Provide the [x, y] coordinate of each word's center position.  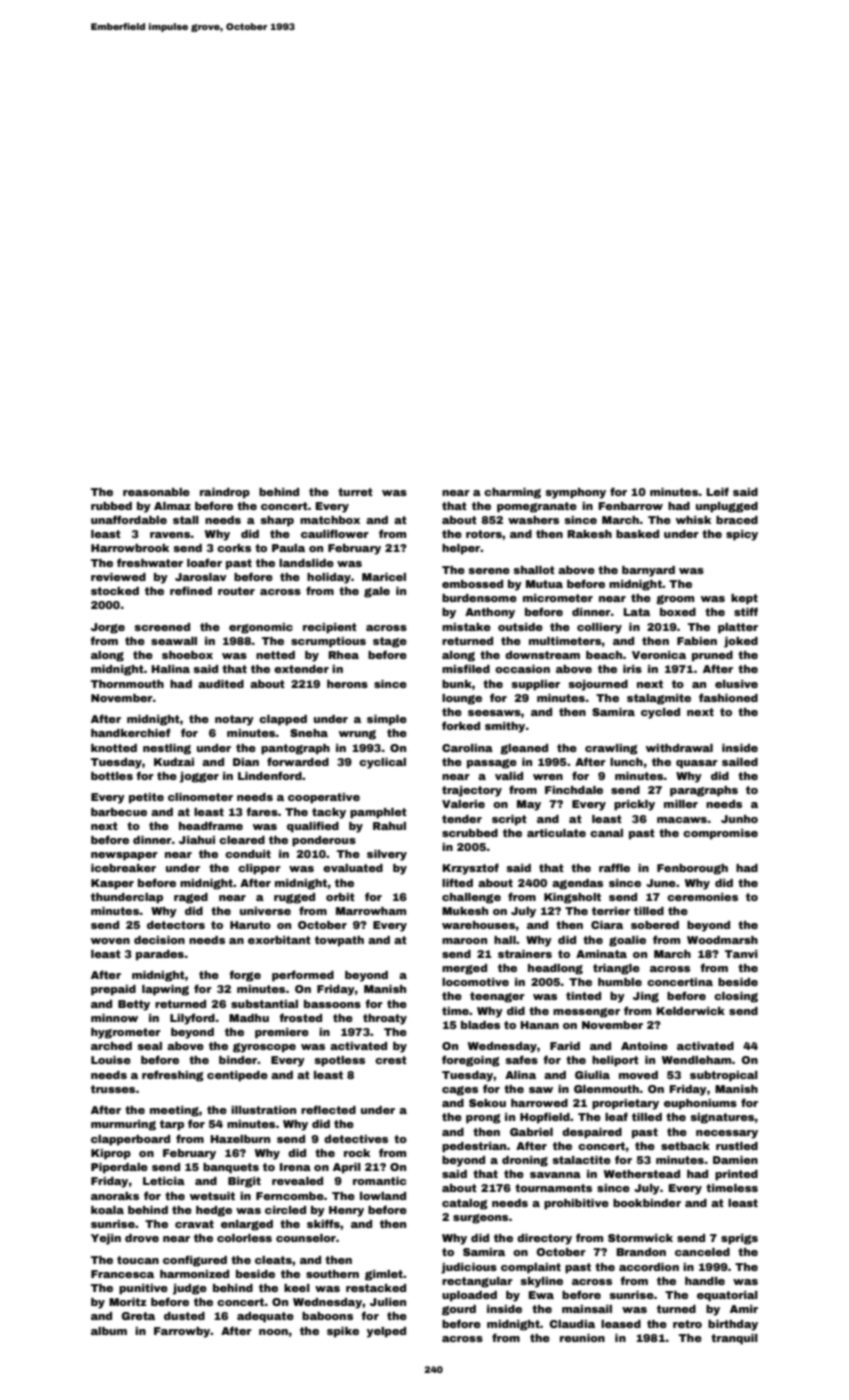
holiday [329, 578]
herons [347, 684]
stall [186, 520]
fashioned [728, 697]
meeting [174, 1111]
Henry [346, 1211]
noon [273, 1332]
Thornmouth [127, 684]
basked [637, 534]
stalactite [581, 1160]
